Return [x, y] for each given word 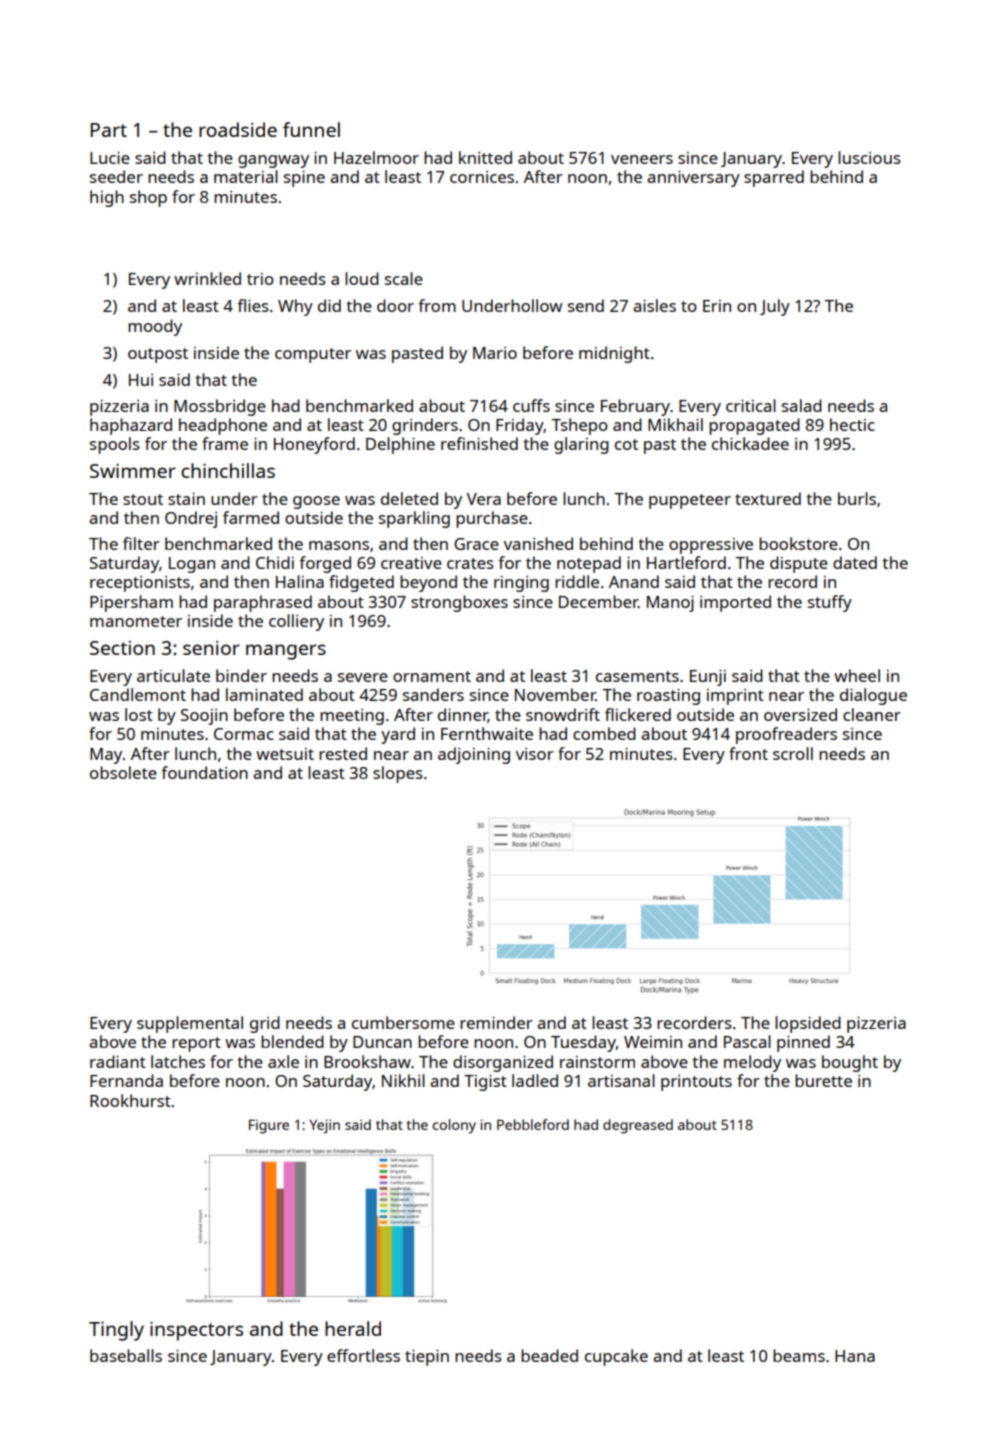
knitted [485, 157]
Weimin [653, 1042]
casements [637, 676]
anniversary [693, 179]
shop [148, 198]
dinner [463, 715]
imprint [735, 697]
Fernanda [126, 1080]
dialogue [873, 696]
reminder [496, 1022]
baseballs [126, 1355]
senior [211, 648]
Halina [300, 581]
